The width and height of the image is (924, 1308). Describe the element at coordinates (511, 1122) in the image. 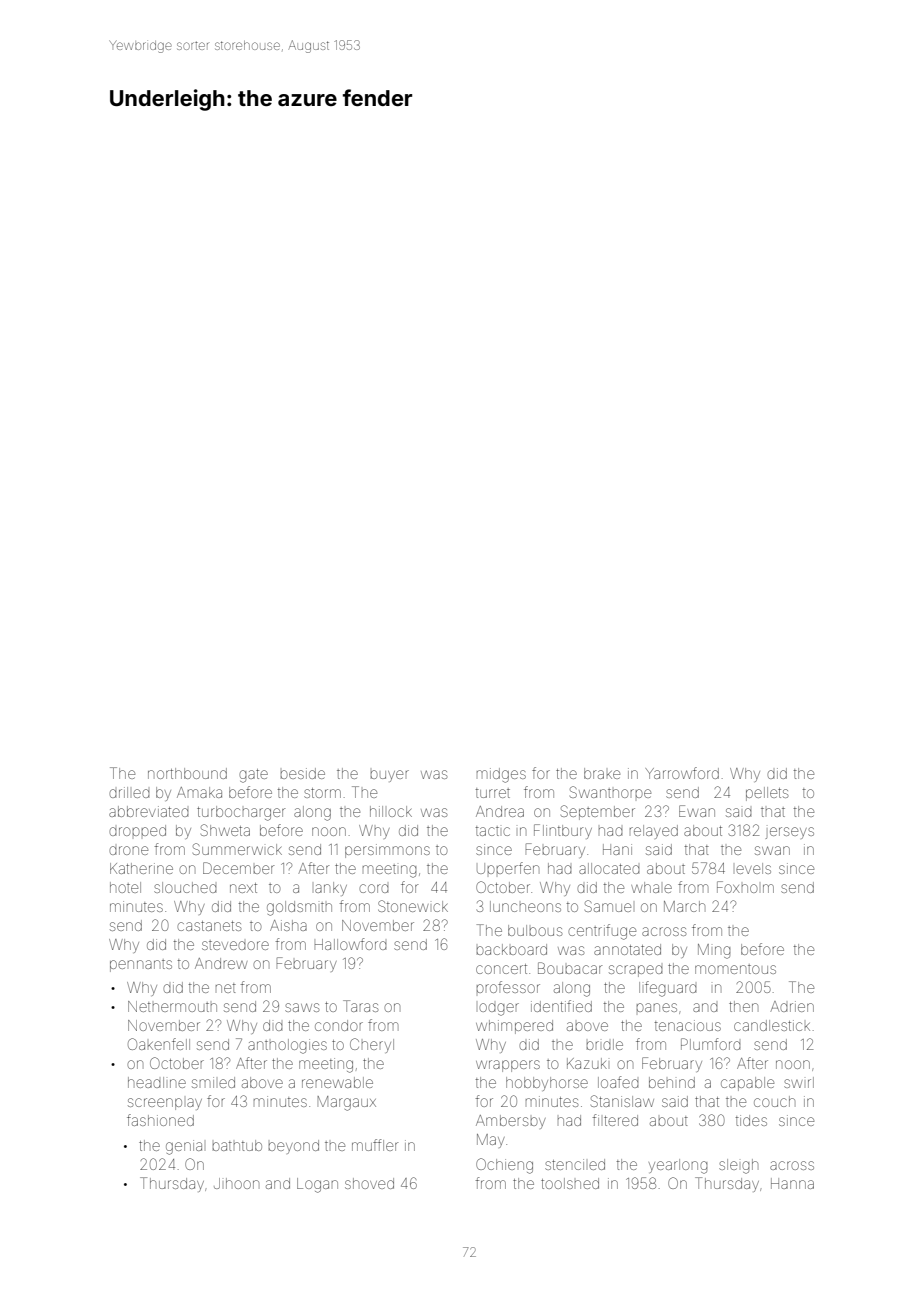

I see `Ambersby` at that location.
